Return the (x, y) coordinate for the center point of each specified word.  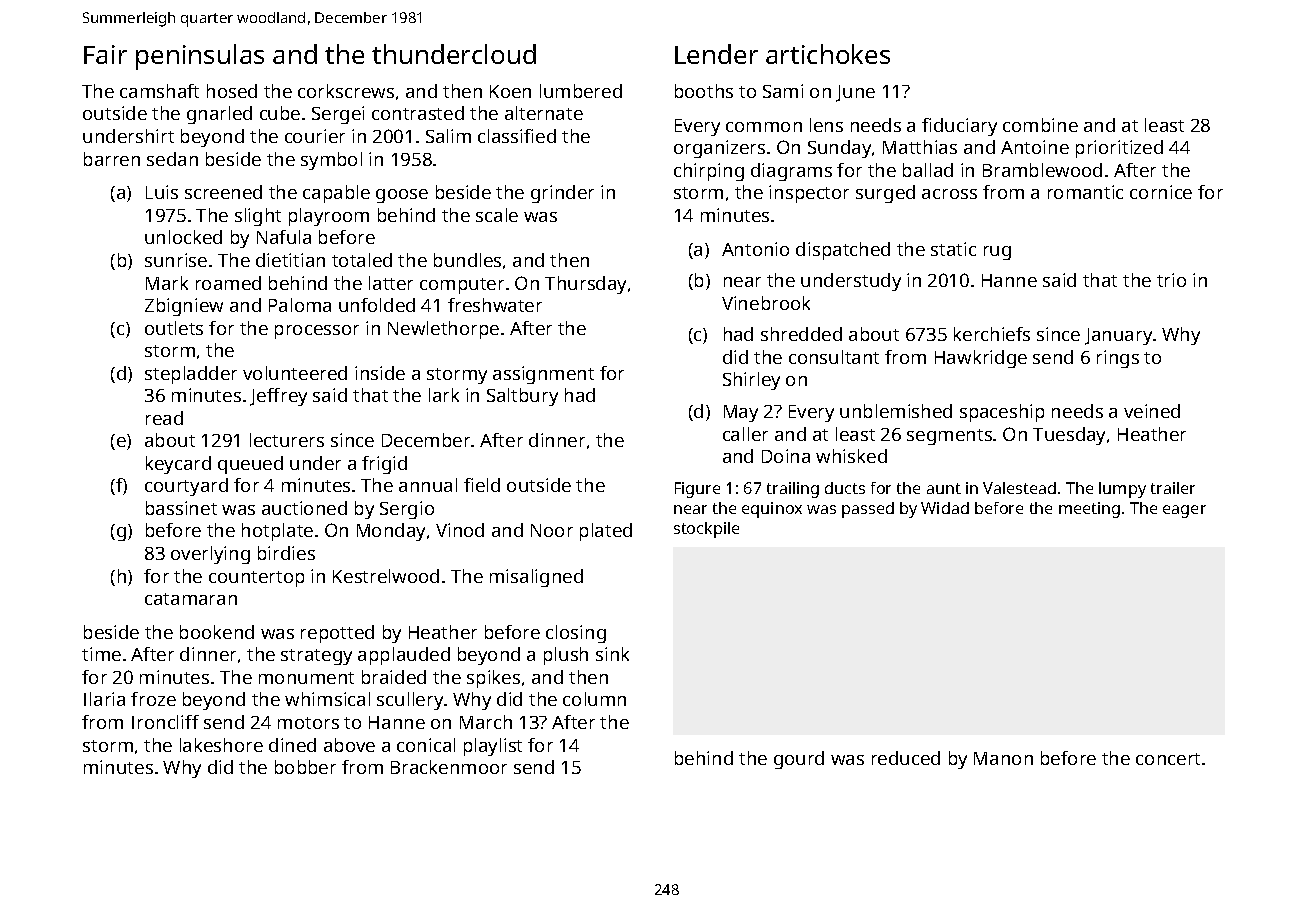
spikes (493, 679)
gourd (799, 760)
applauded (404, 656)
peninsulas (200, 57)
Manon (1003, 758)
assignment (543, 375)
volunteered (295, 373)
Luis (162, 192)
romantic (1085, 192)
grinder (562, 194)
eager (1184, 511)
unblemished (896, 411)
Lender (716, 54)
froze (153, 699)
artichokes (828, 54)
